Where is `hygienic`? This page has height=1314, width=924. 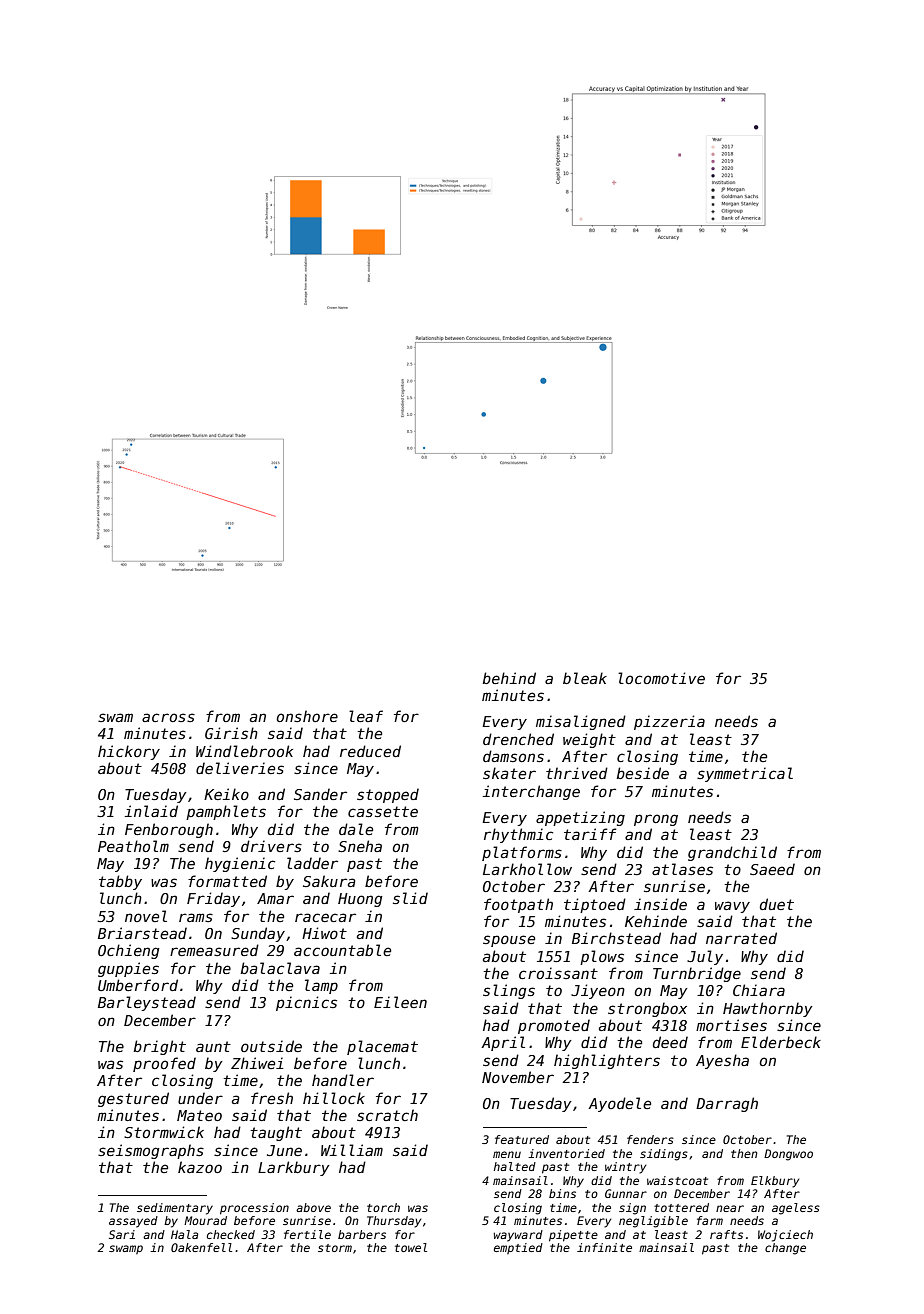
hygienic is located at coordinates (240, 864).
